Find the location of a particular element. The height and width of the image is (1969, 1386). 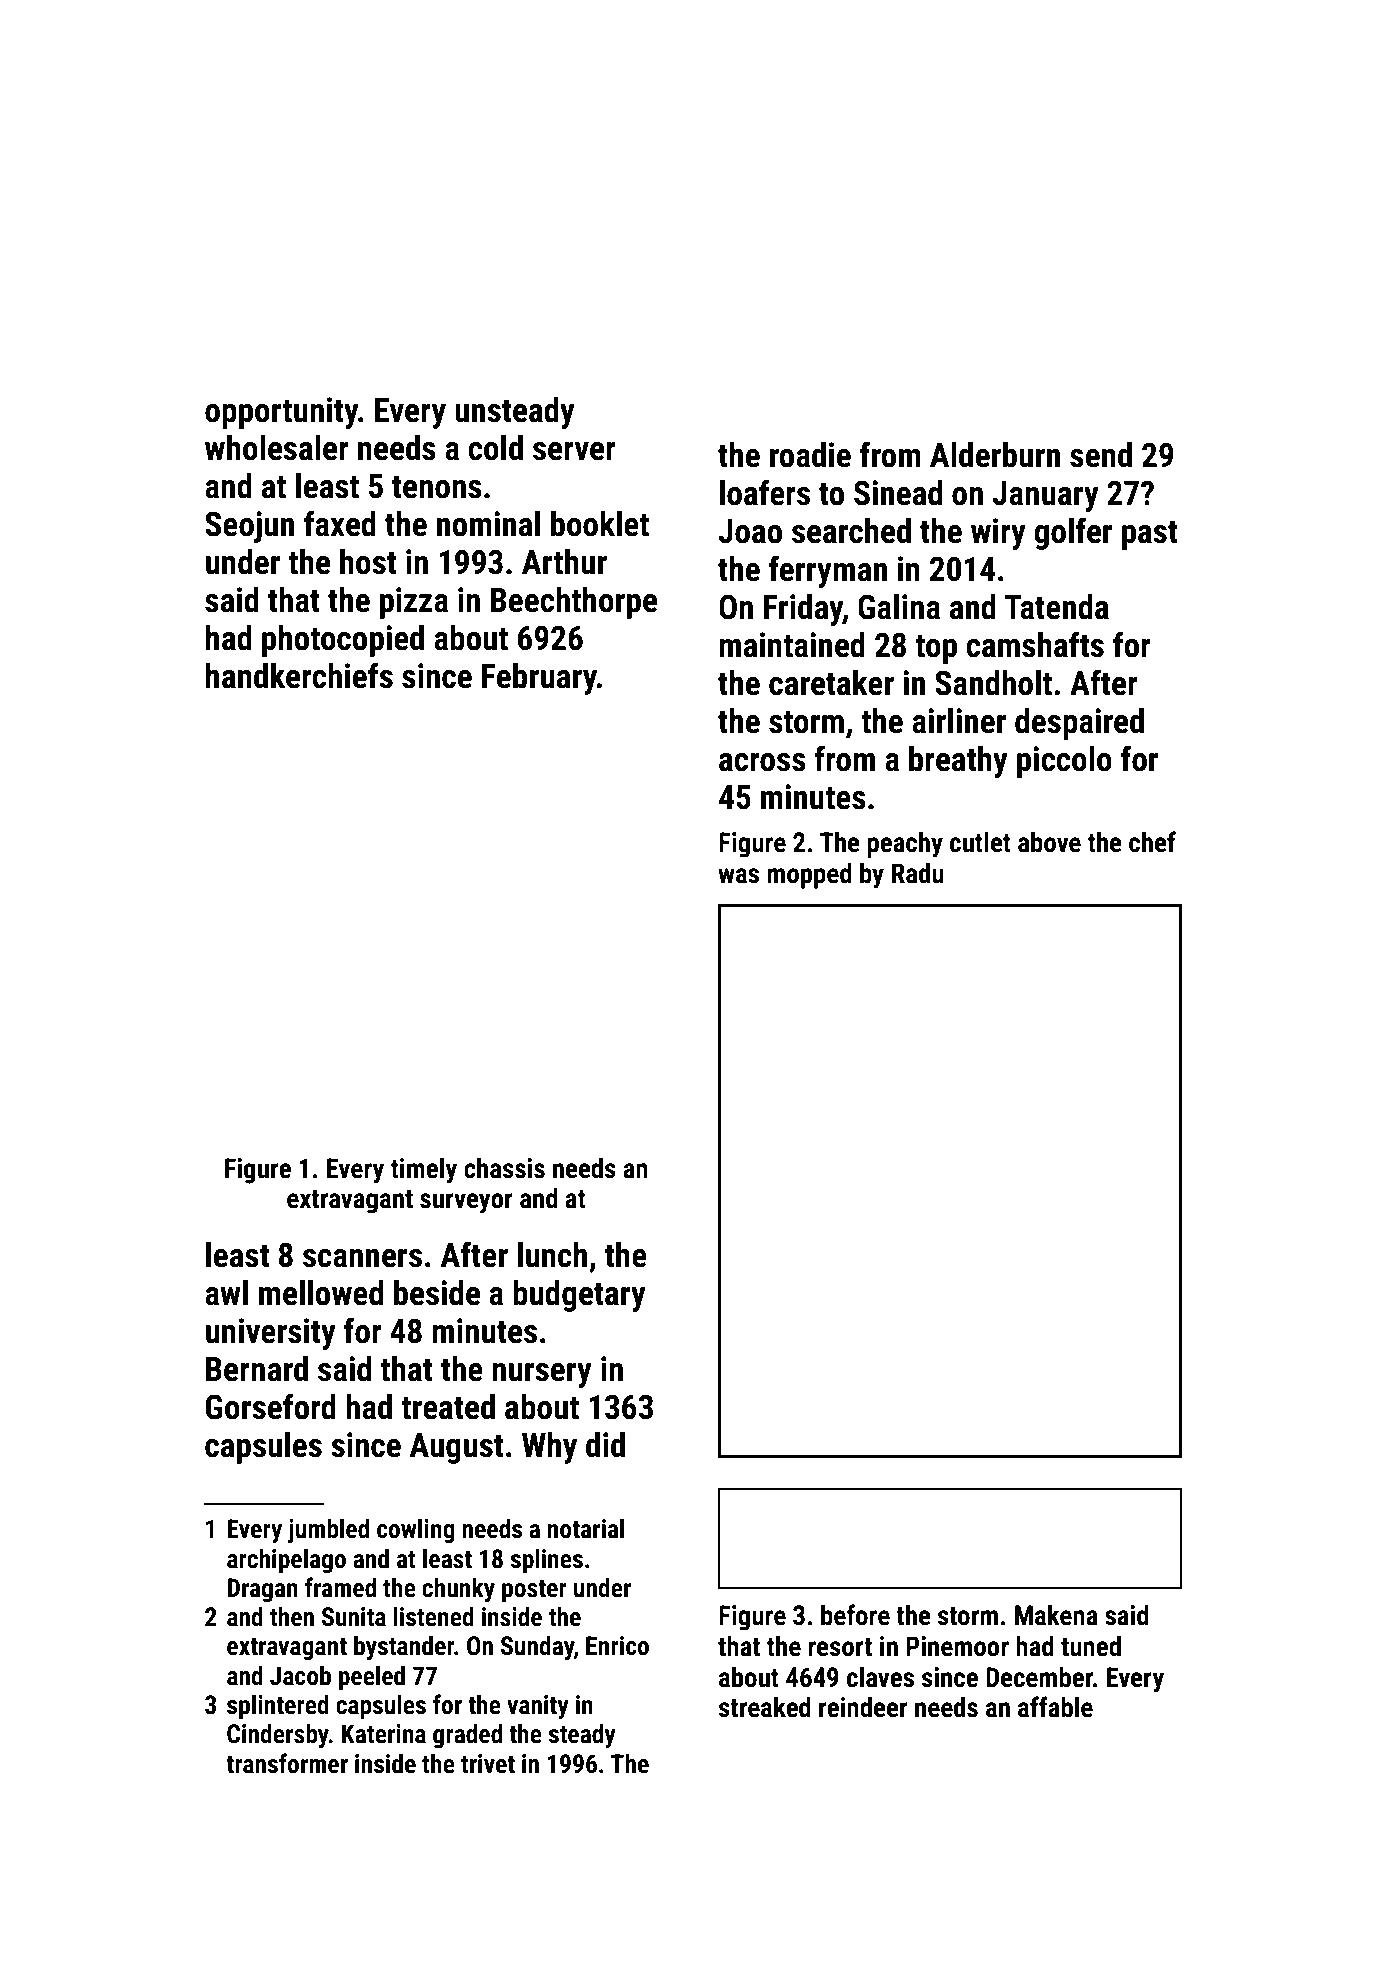

roadie is located at coordinates (810, 455).
